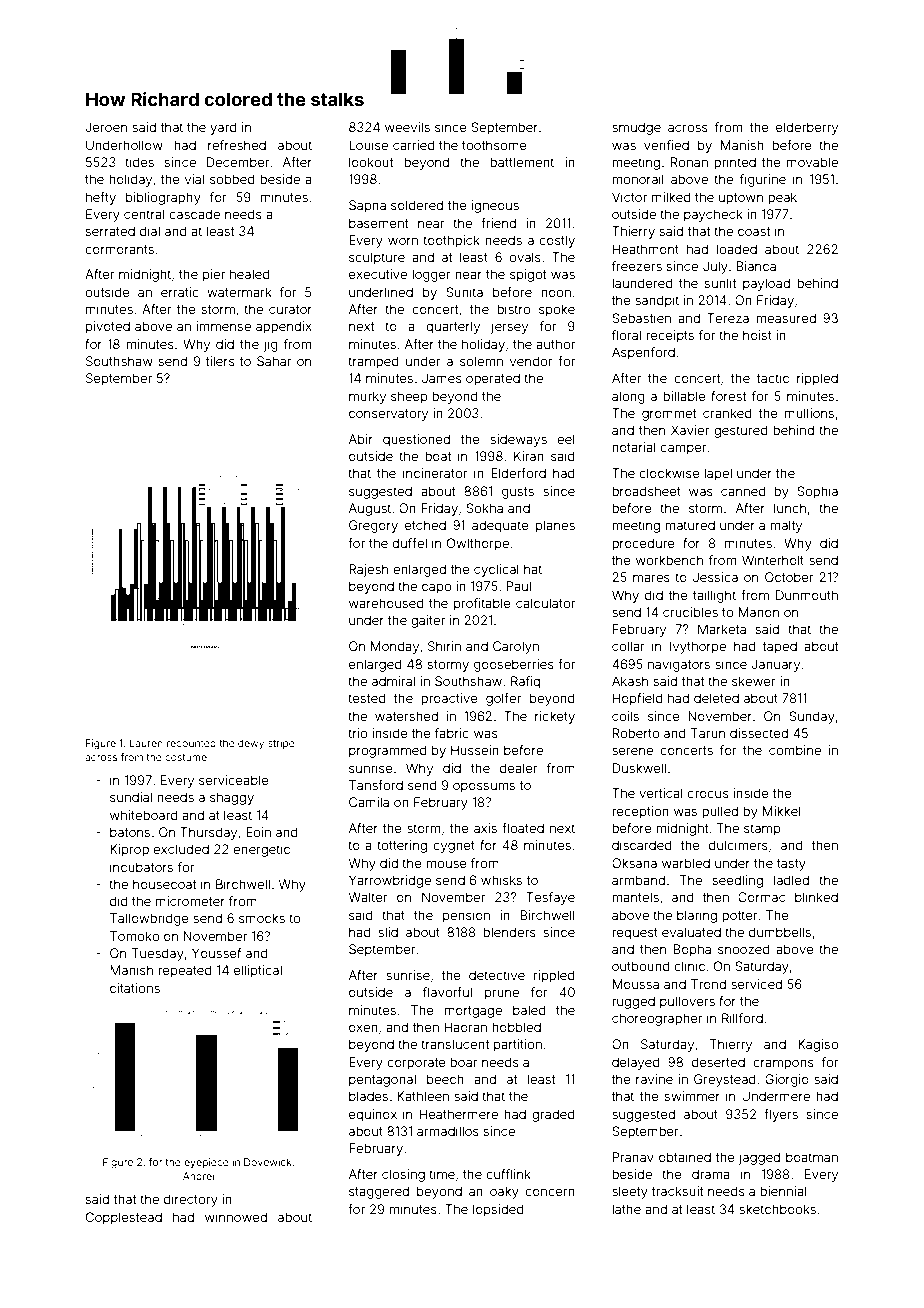 The width and height of the screenshot is (924, 1308). I want to click on time, so click(442, 1174).
